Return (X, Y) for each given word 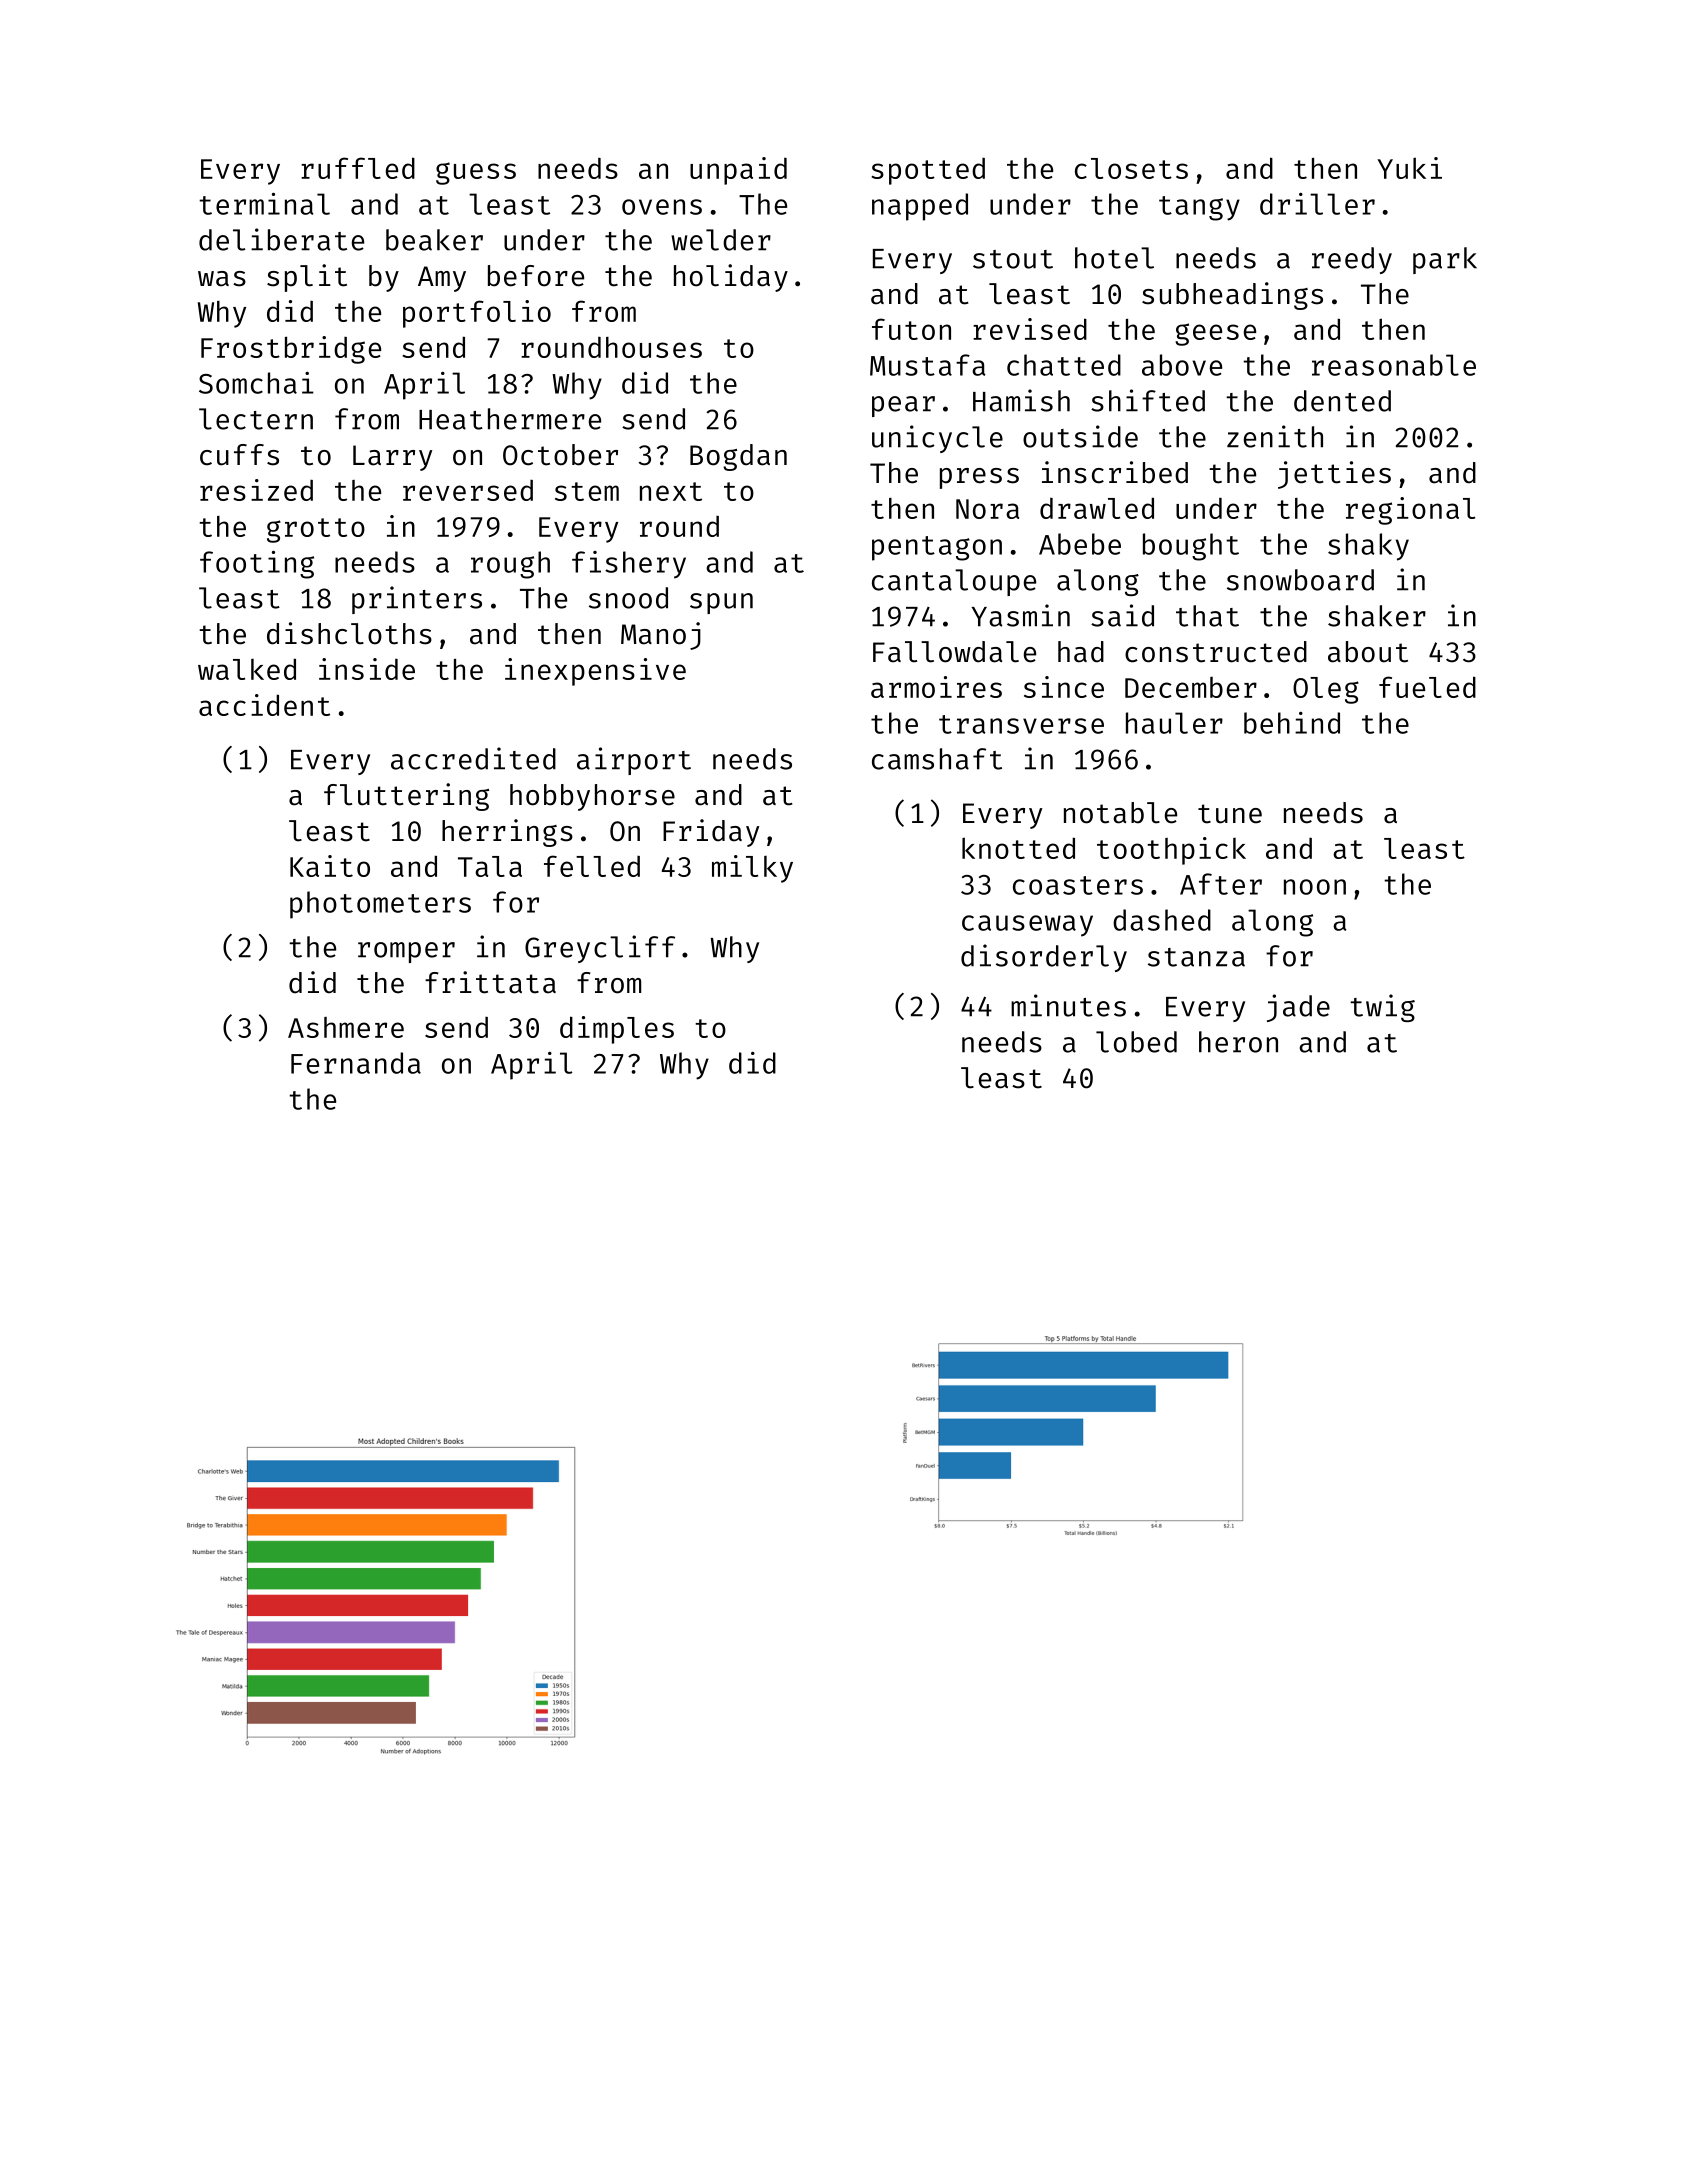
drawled (1097, 508)
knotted (1018, 848)
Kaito (330, 866)
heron (1238, 1042)
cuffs (239, 455)
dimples (617, 1030)
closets (1131, 168)
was (222, 279)
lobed (1136, 1042)
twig (1382, 1008)
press (979, 478)
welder (721, 240)
